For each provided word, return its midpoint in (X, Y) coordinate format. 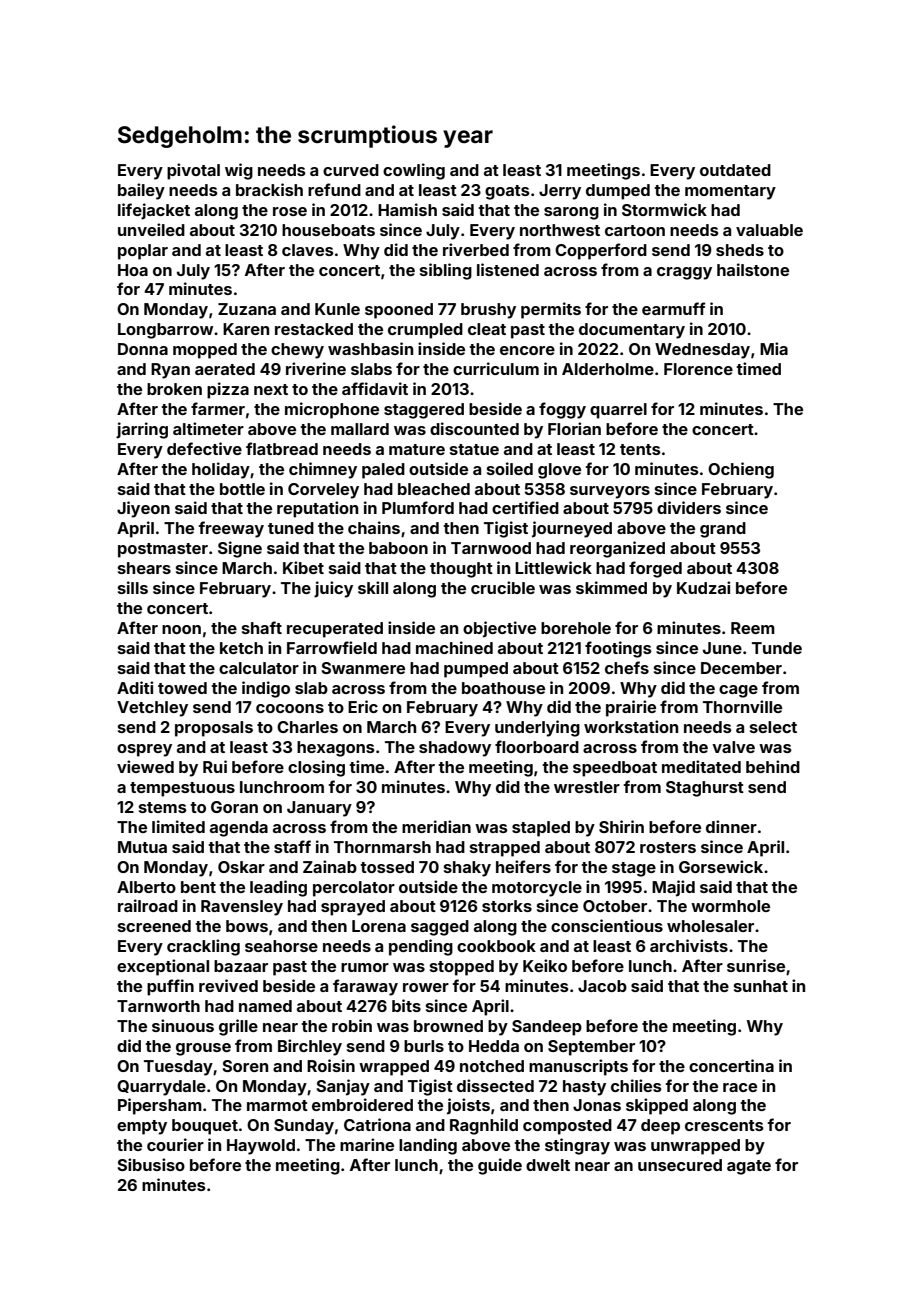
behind (773, 766)
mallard (360, 429)
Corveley (323, 491)
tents (640, 449)
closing (316, 768)
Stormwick (664, 209)
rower (426, 987)
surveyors (610, 492)
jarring (142, 430)
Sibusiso (151, 1164)
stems (163, 807)
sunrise (756, 965)
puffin (170, 987)
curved (351, 170)
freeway (231, 529)
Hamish (407, 209)
